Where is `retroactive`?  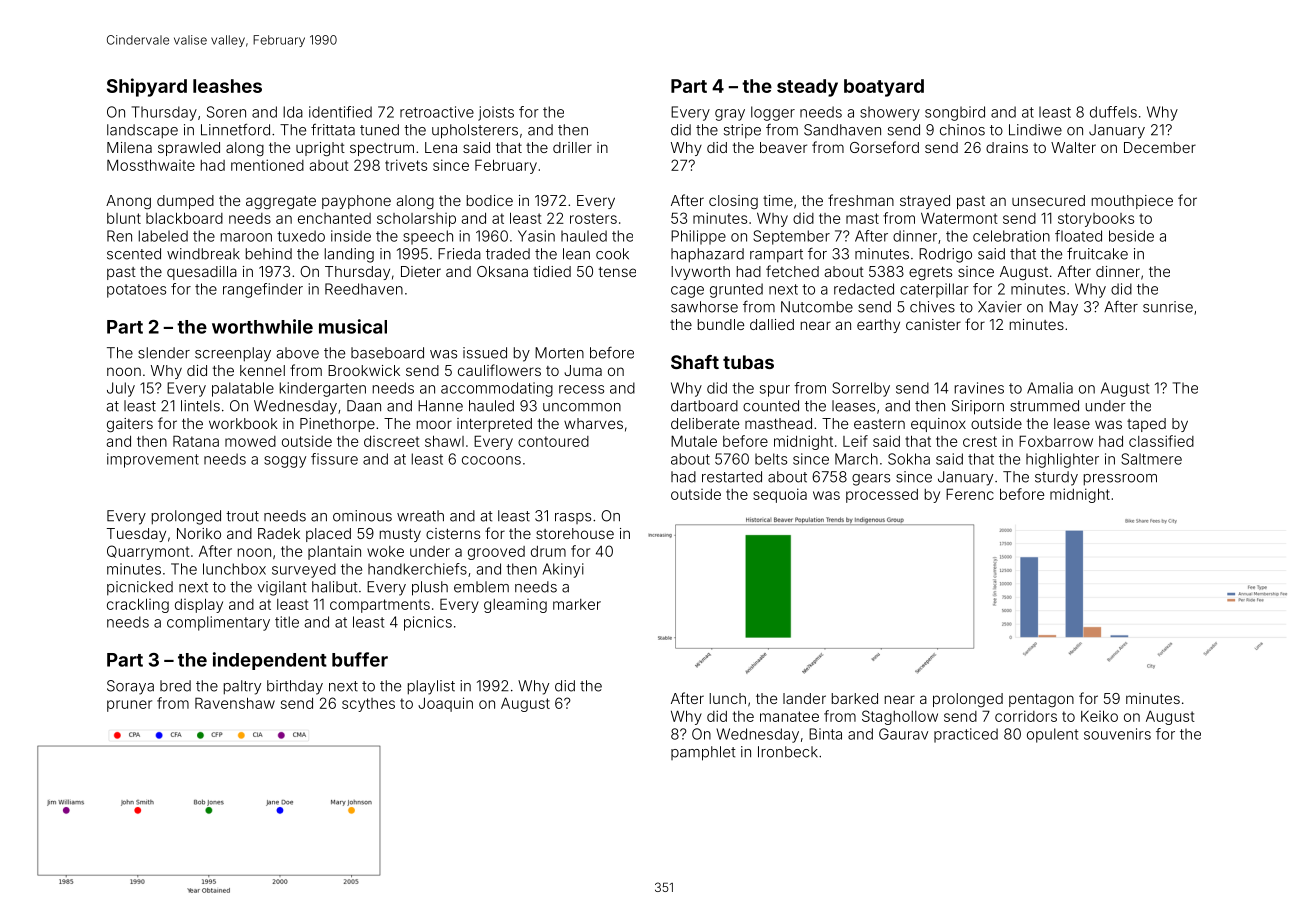 retroactive is located at coordinates (437, 112).
